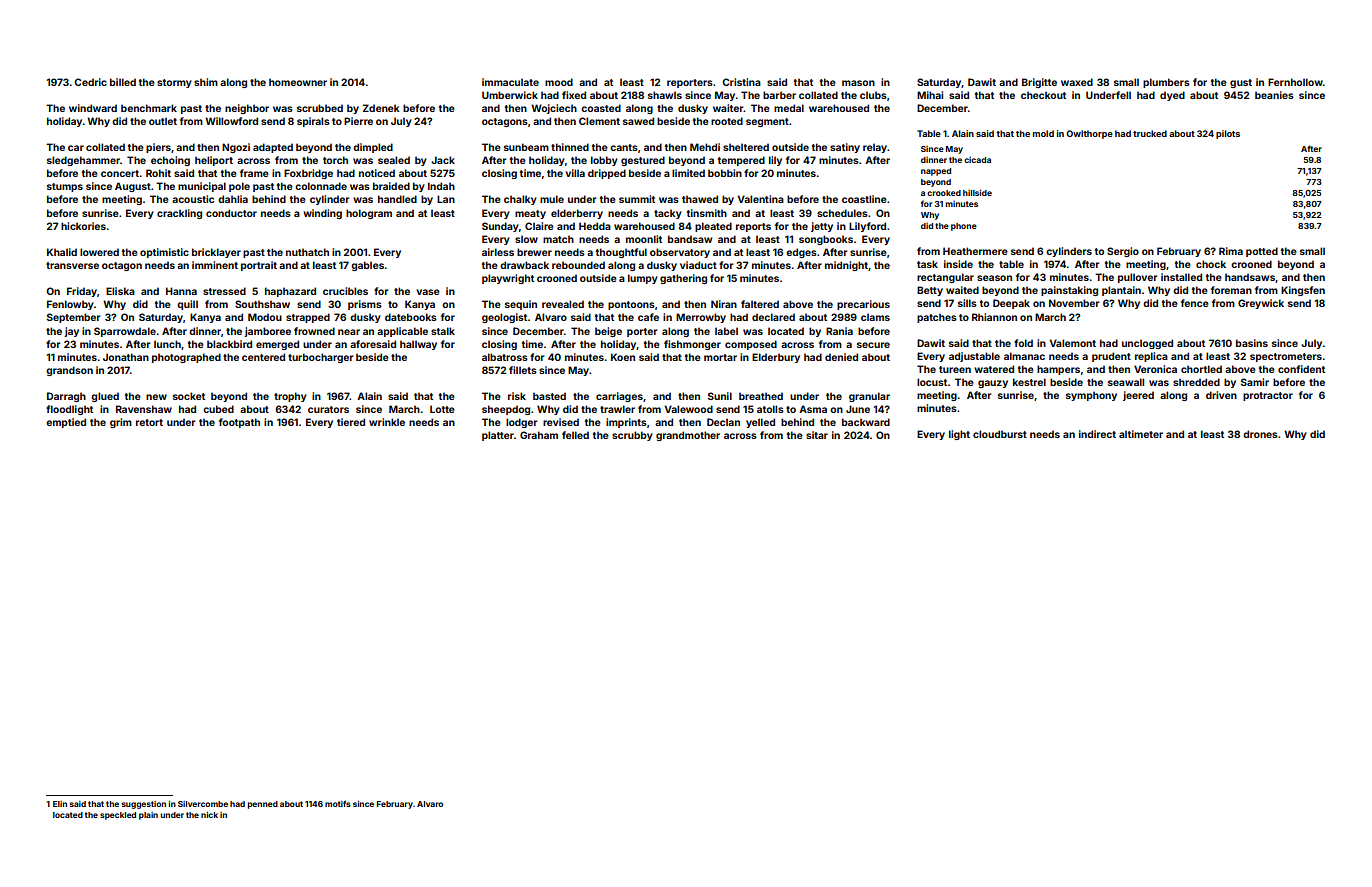  What do you see at coordinates (1303, 291) in the document?
I see `Kingsfen` at bounding box center [1303, 291].
